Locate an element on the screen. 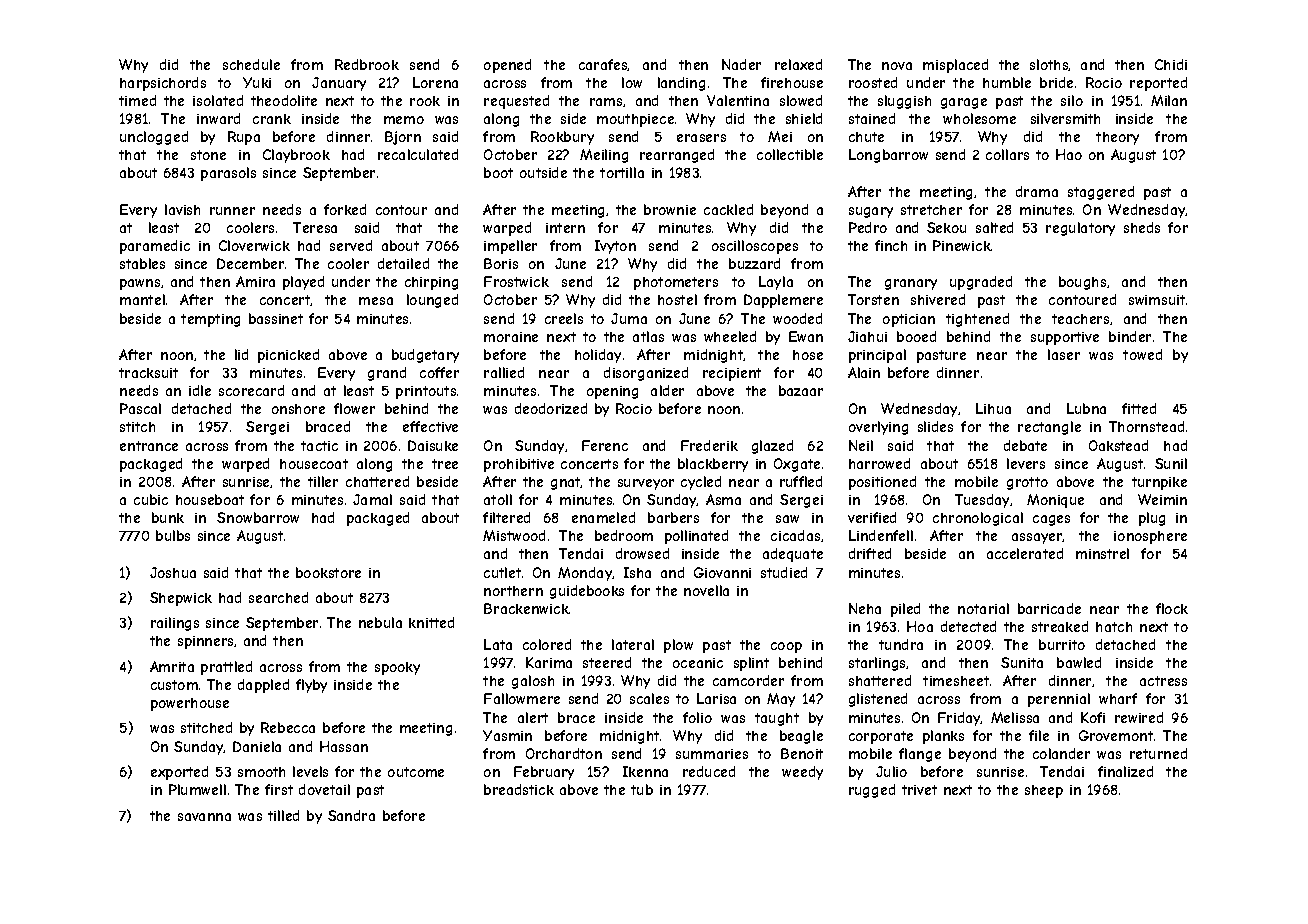 This screenshot has width=1308, height=924. swimsuit is located at coordinates (1157, 300).
